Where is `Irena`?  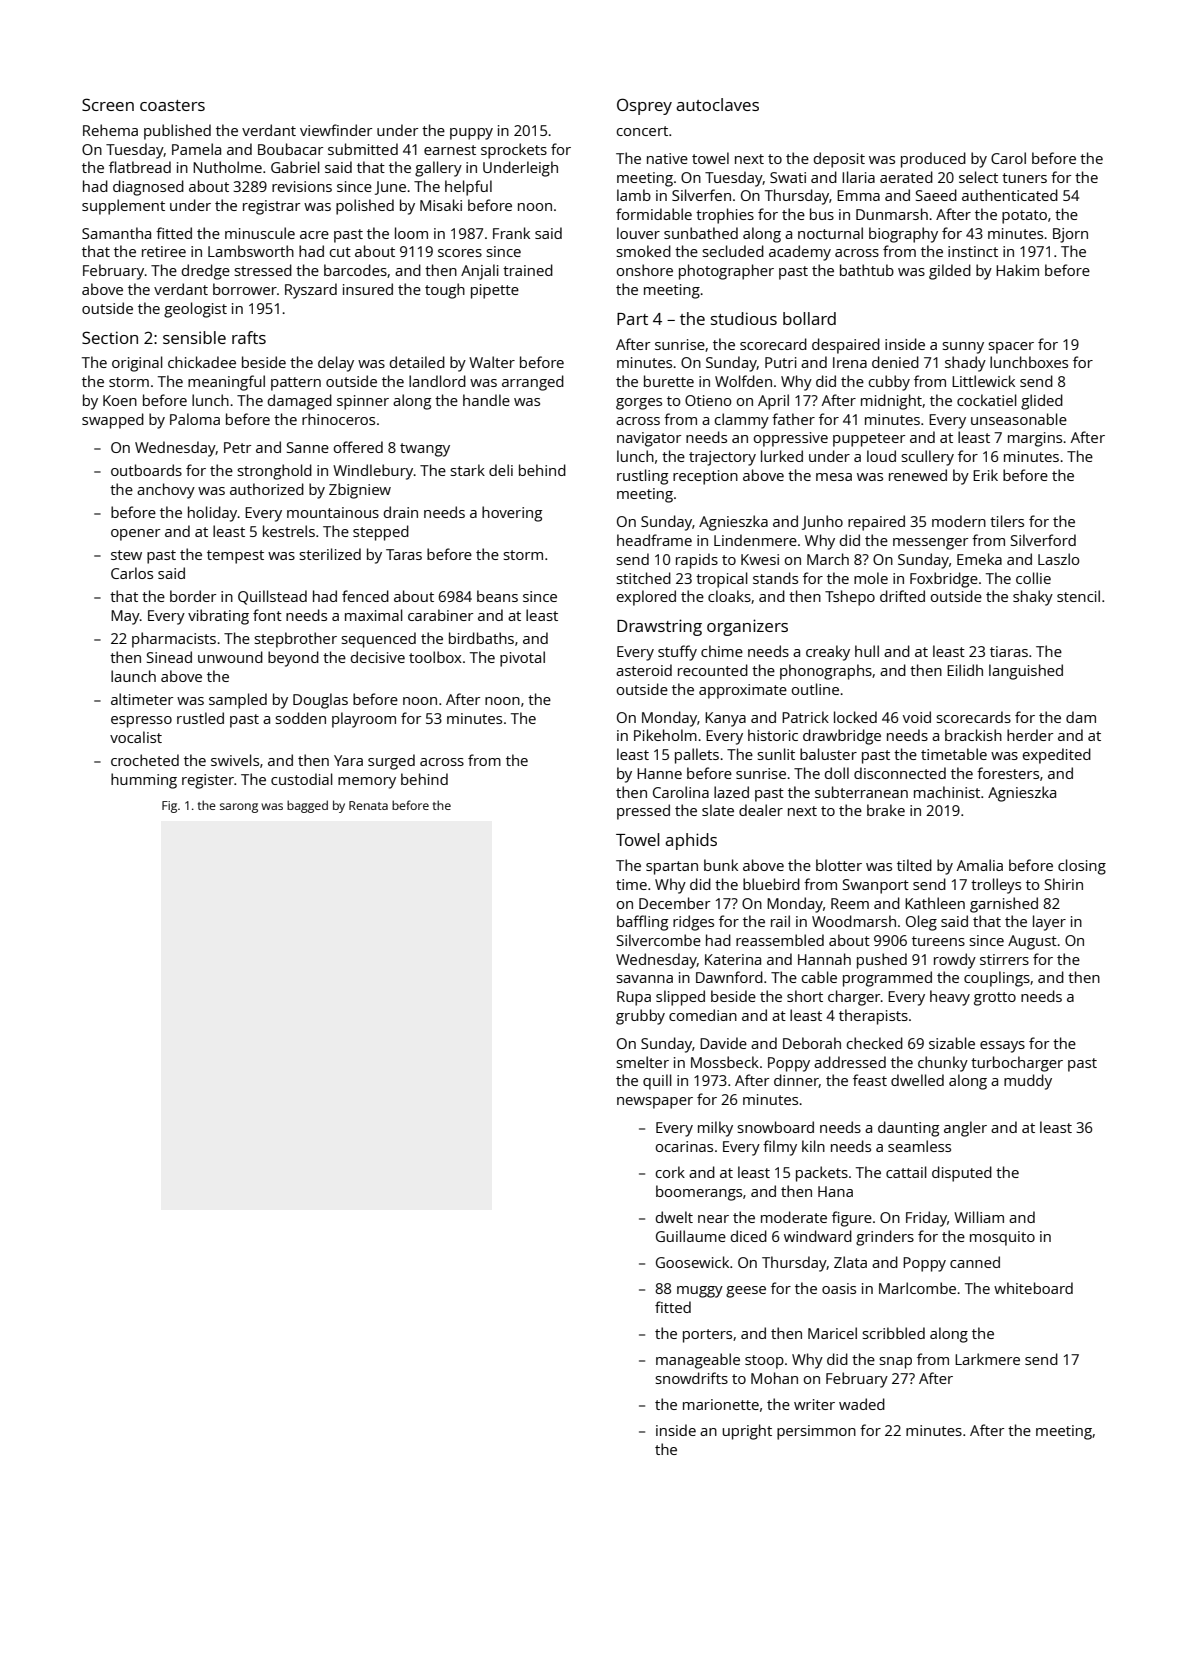
Irena is located at coordinates (850, 362).
